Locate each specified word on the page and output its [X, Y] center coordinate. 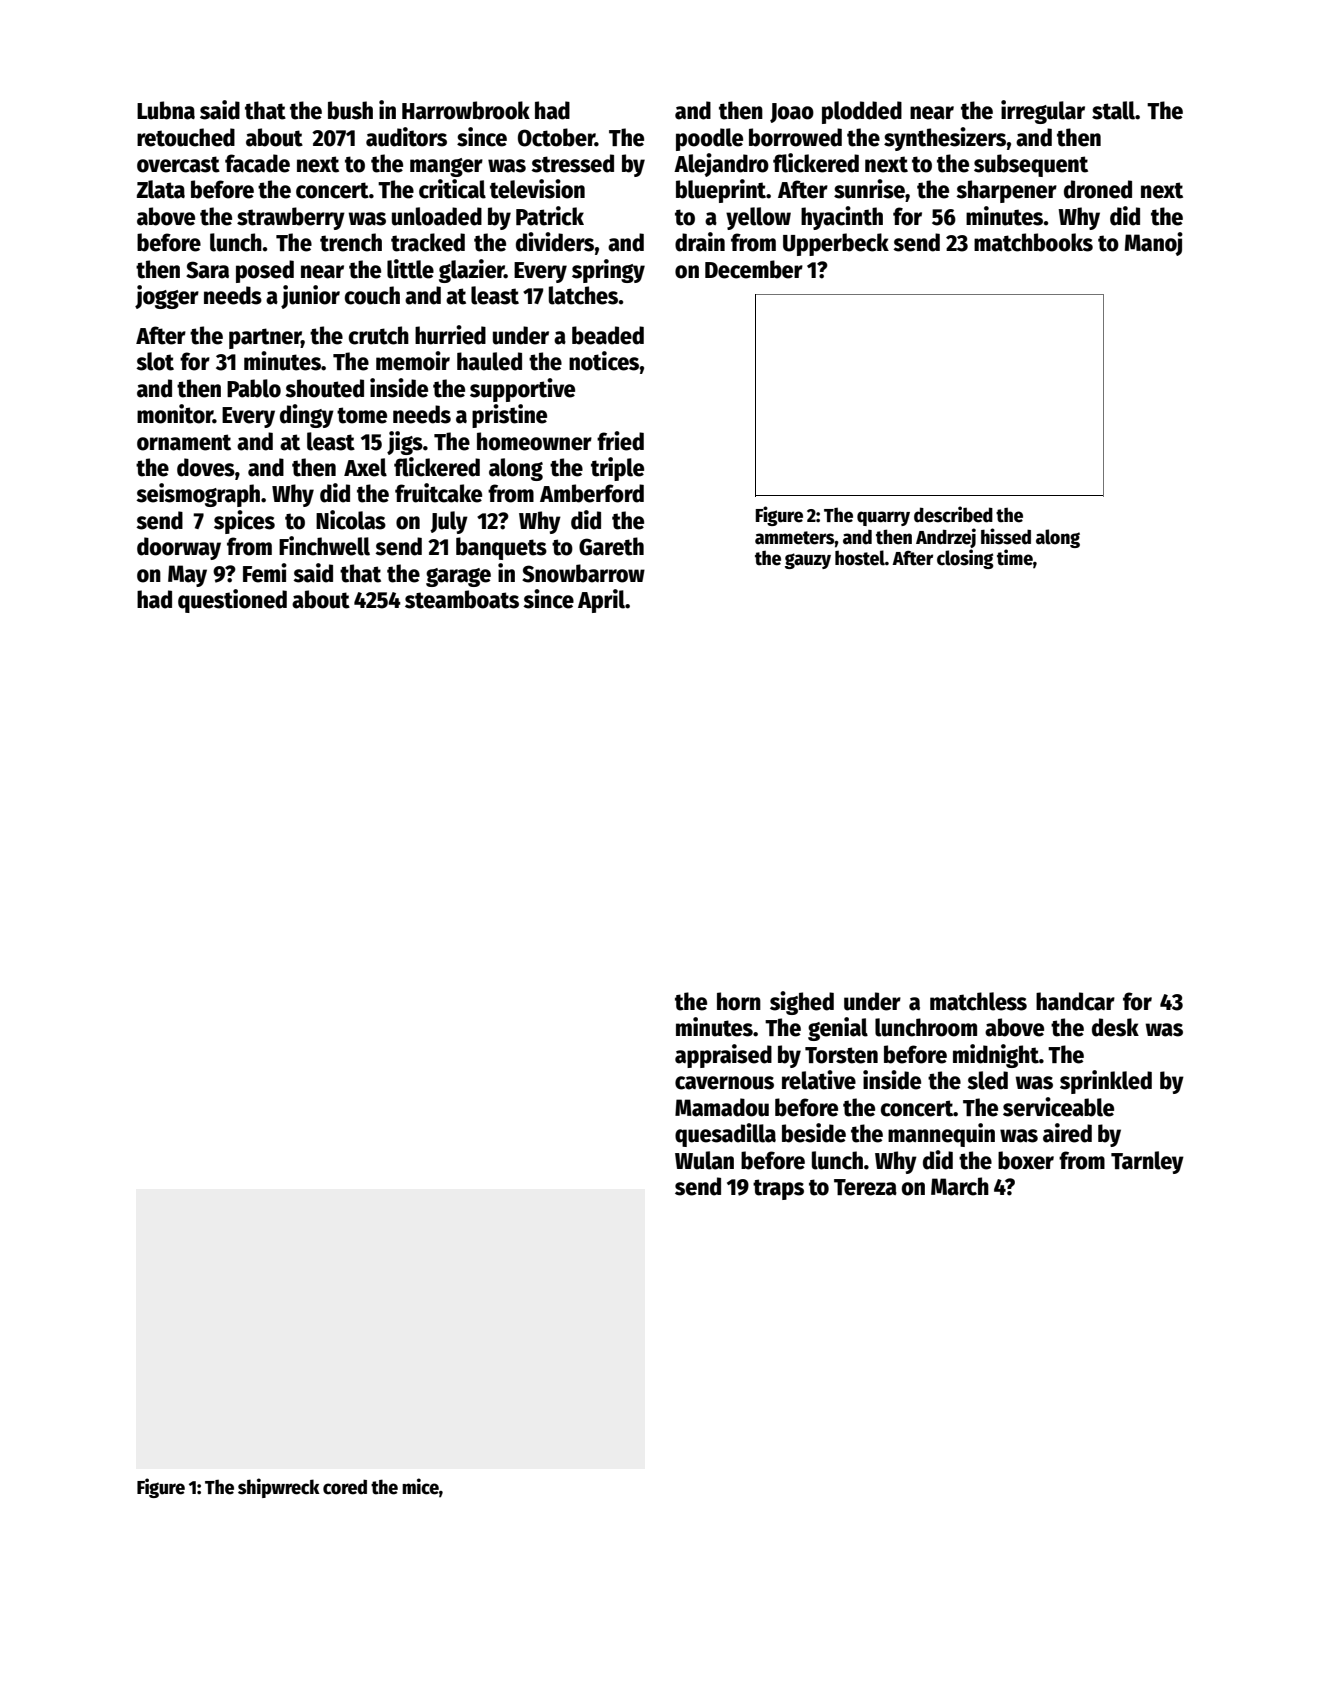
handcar [1075, 1001]
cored [345, 1487]
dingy [307, 416]
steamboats [462, 599]
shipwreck [279, 1488]
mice [420, 1486]
